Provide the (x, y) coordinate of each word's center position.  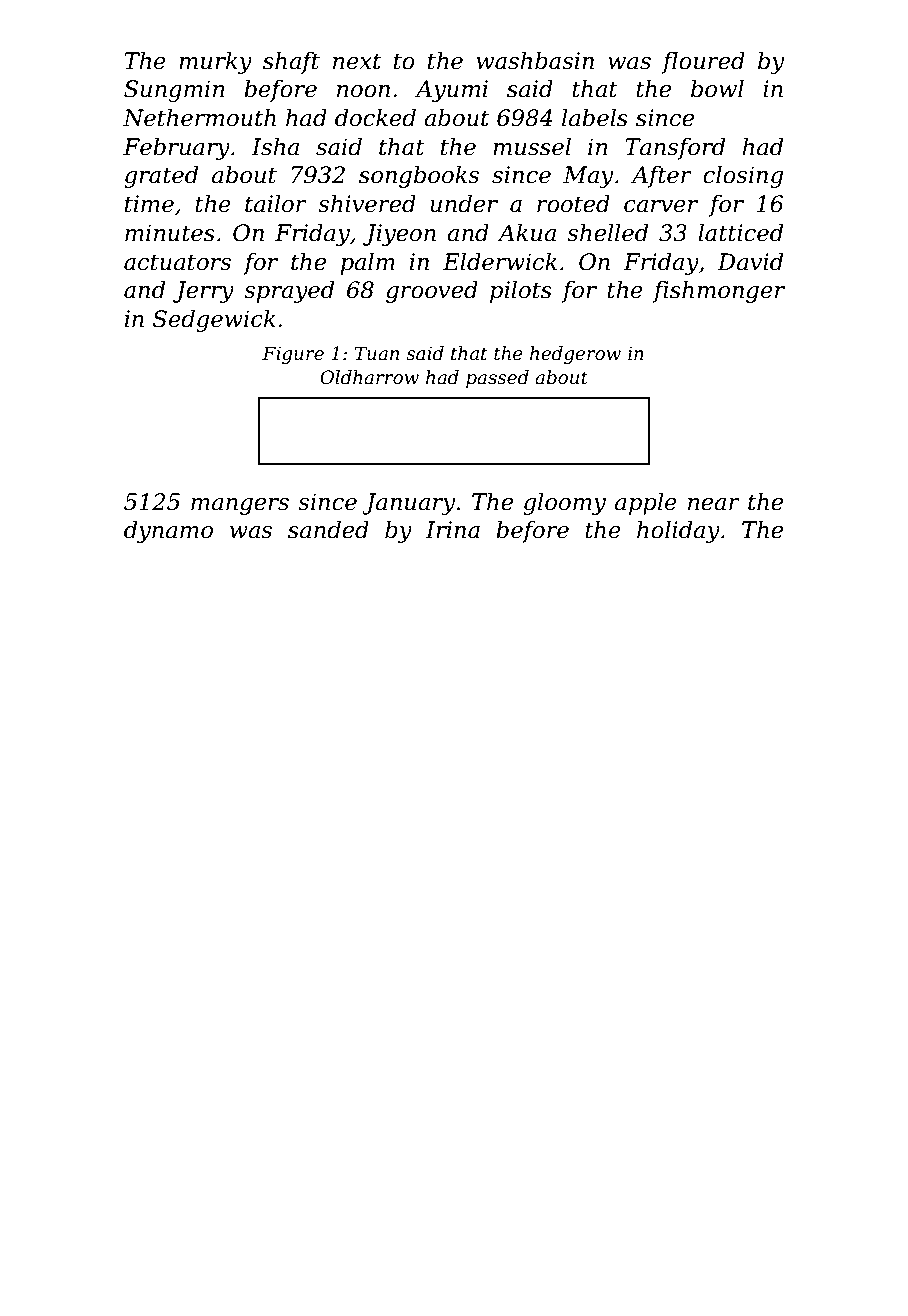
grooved (432, 292)
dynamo (168, 532)
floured (703, 63)
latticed (740, 233)
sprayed (289, 292)
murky (215, 63)
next (357, 61)
